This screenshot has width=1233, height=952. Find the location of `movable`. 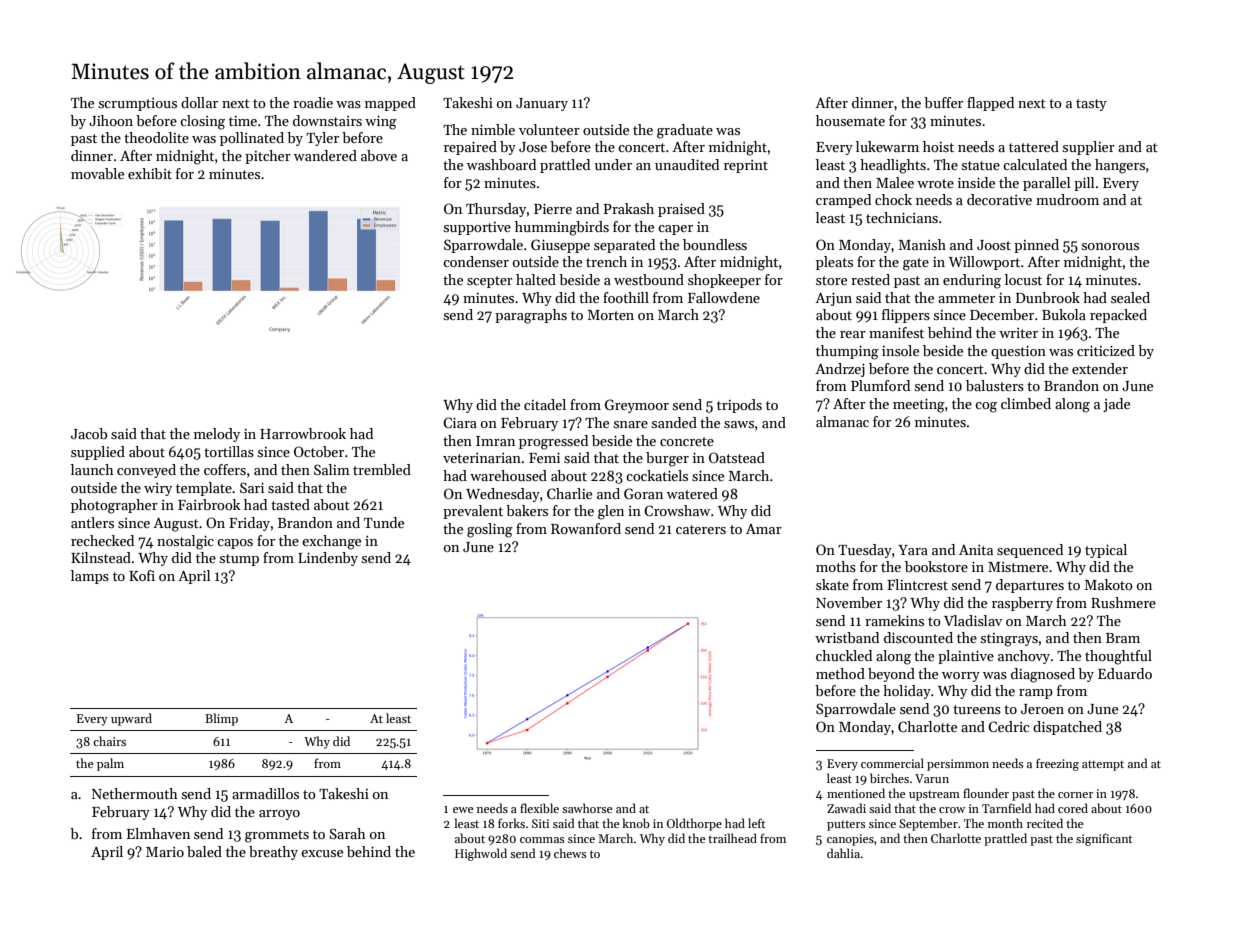

movable is located at coordinates (97, 173).
